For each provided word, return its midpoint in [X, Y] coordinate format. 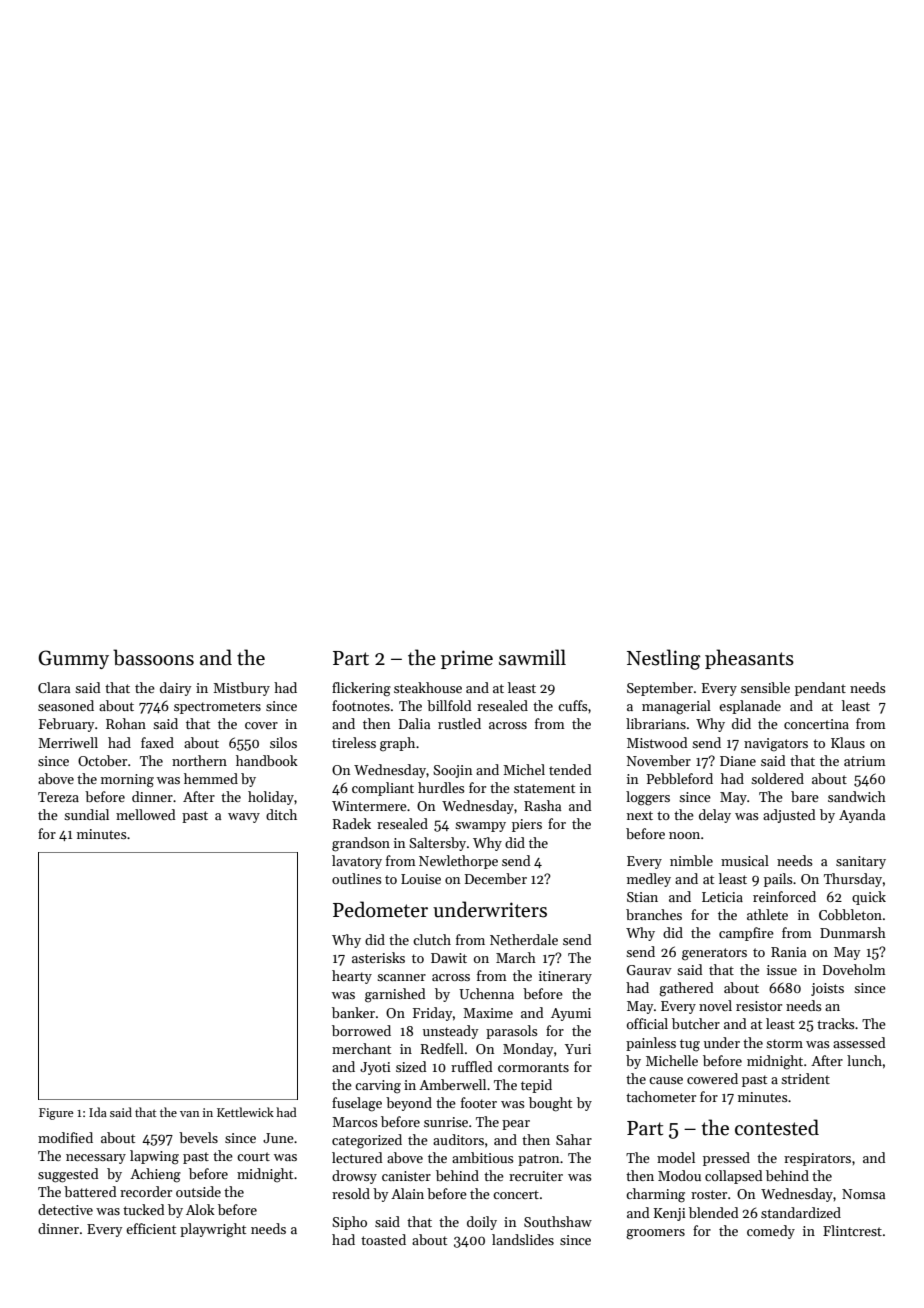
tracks [836, 1023]
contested [777, 1127]
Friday [432, 1014]
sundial [86, 814]
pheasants [749, 659]
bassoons [153, 657]
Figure [56, 1114]
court [253, 1156]
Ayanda [862, 816]
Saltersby [437, 844]
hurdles [441, 787]
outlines [357, 878]
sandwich [857, 796]
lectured [357, 1157]
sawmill [532, 657]
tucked [144, 1209]
